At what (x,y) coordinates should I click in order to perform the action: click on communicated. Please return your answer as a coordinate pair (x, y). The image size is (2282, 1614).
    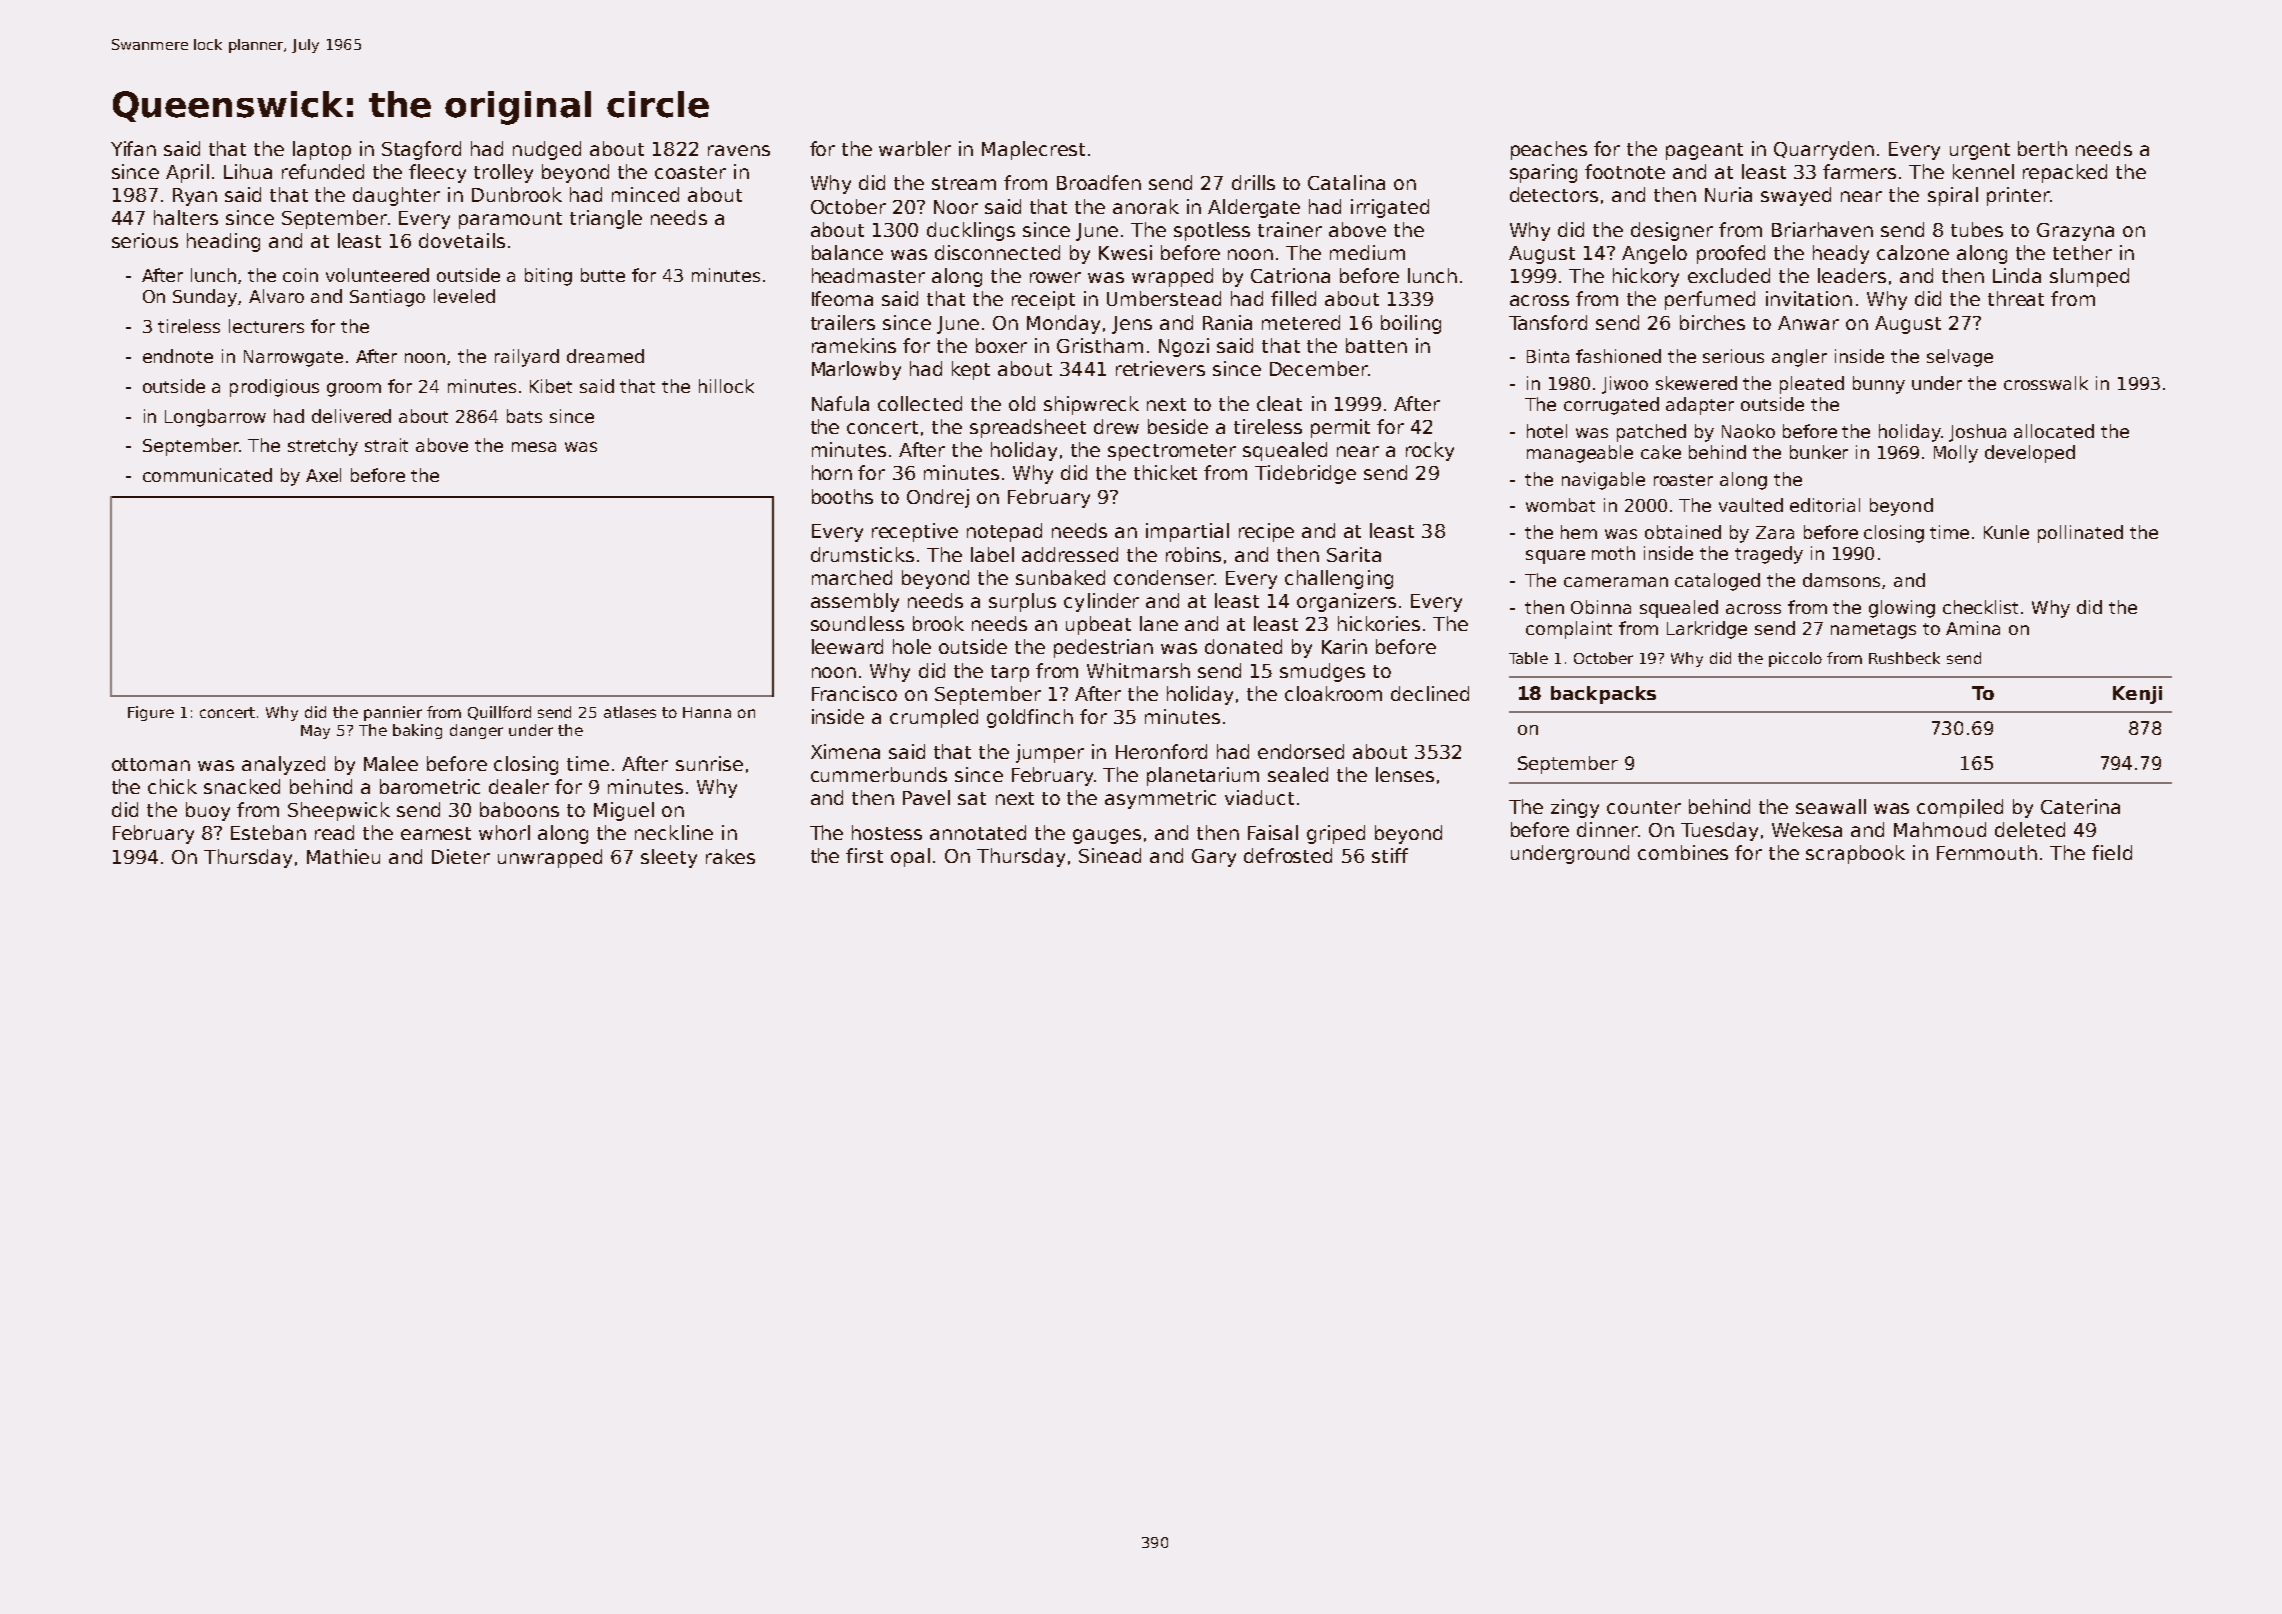
    Looking at the image, I should click on (207, 475).
